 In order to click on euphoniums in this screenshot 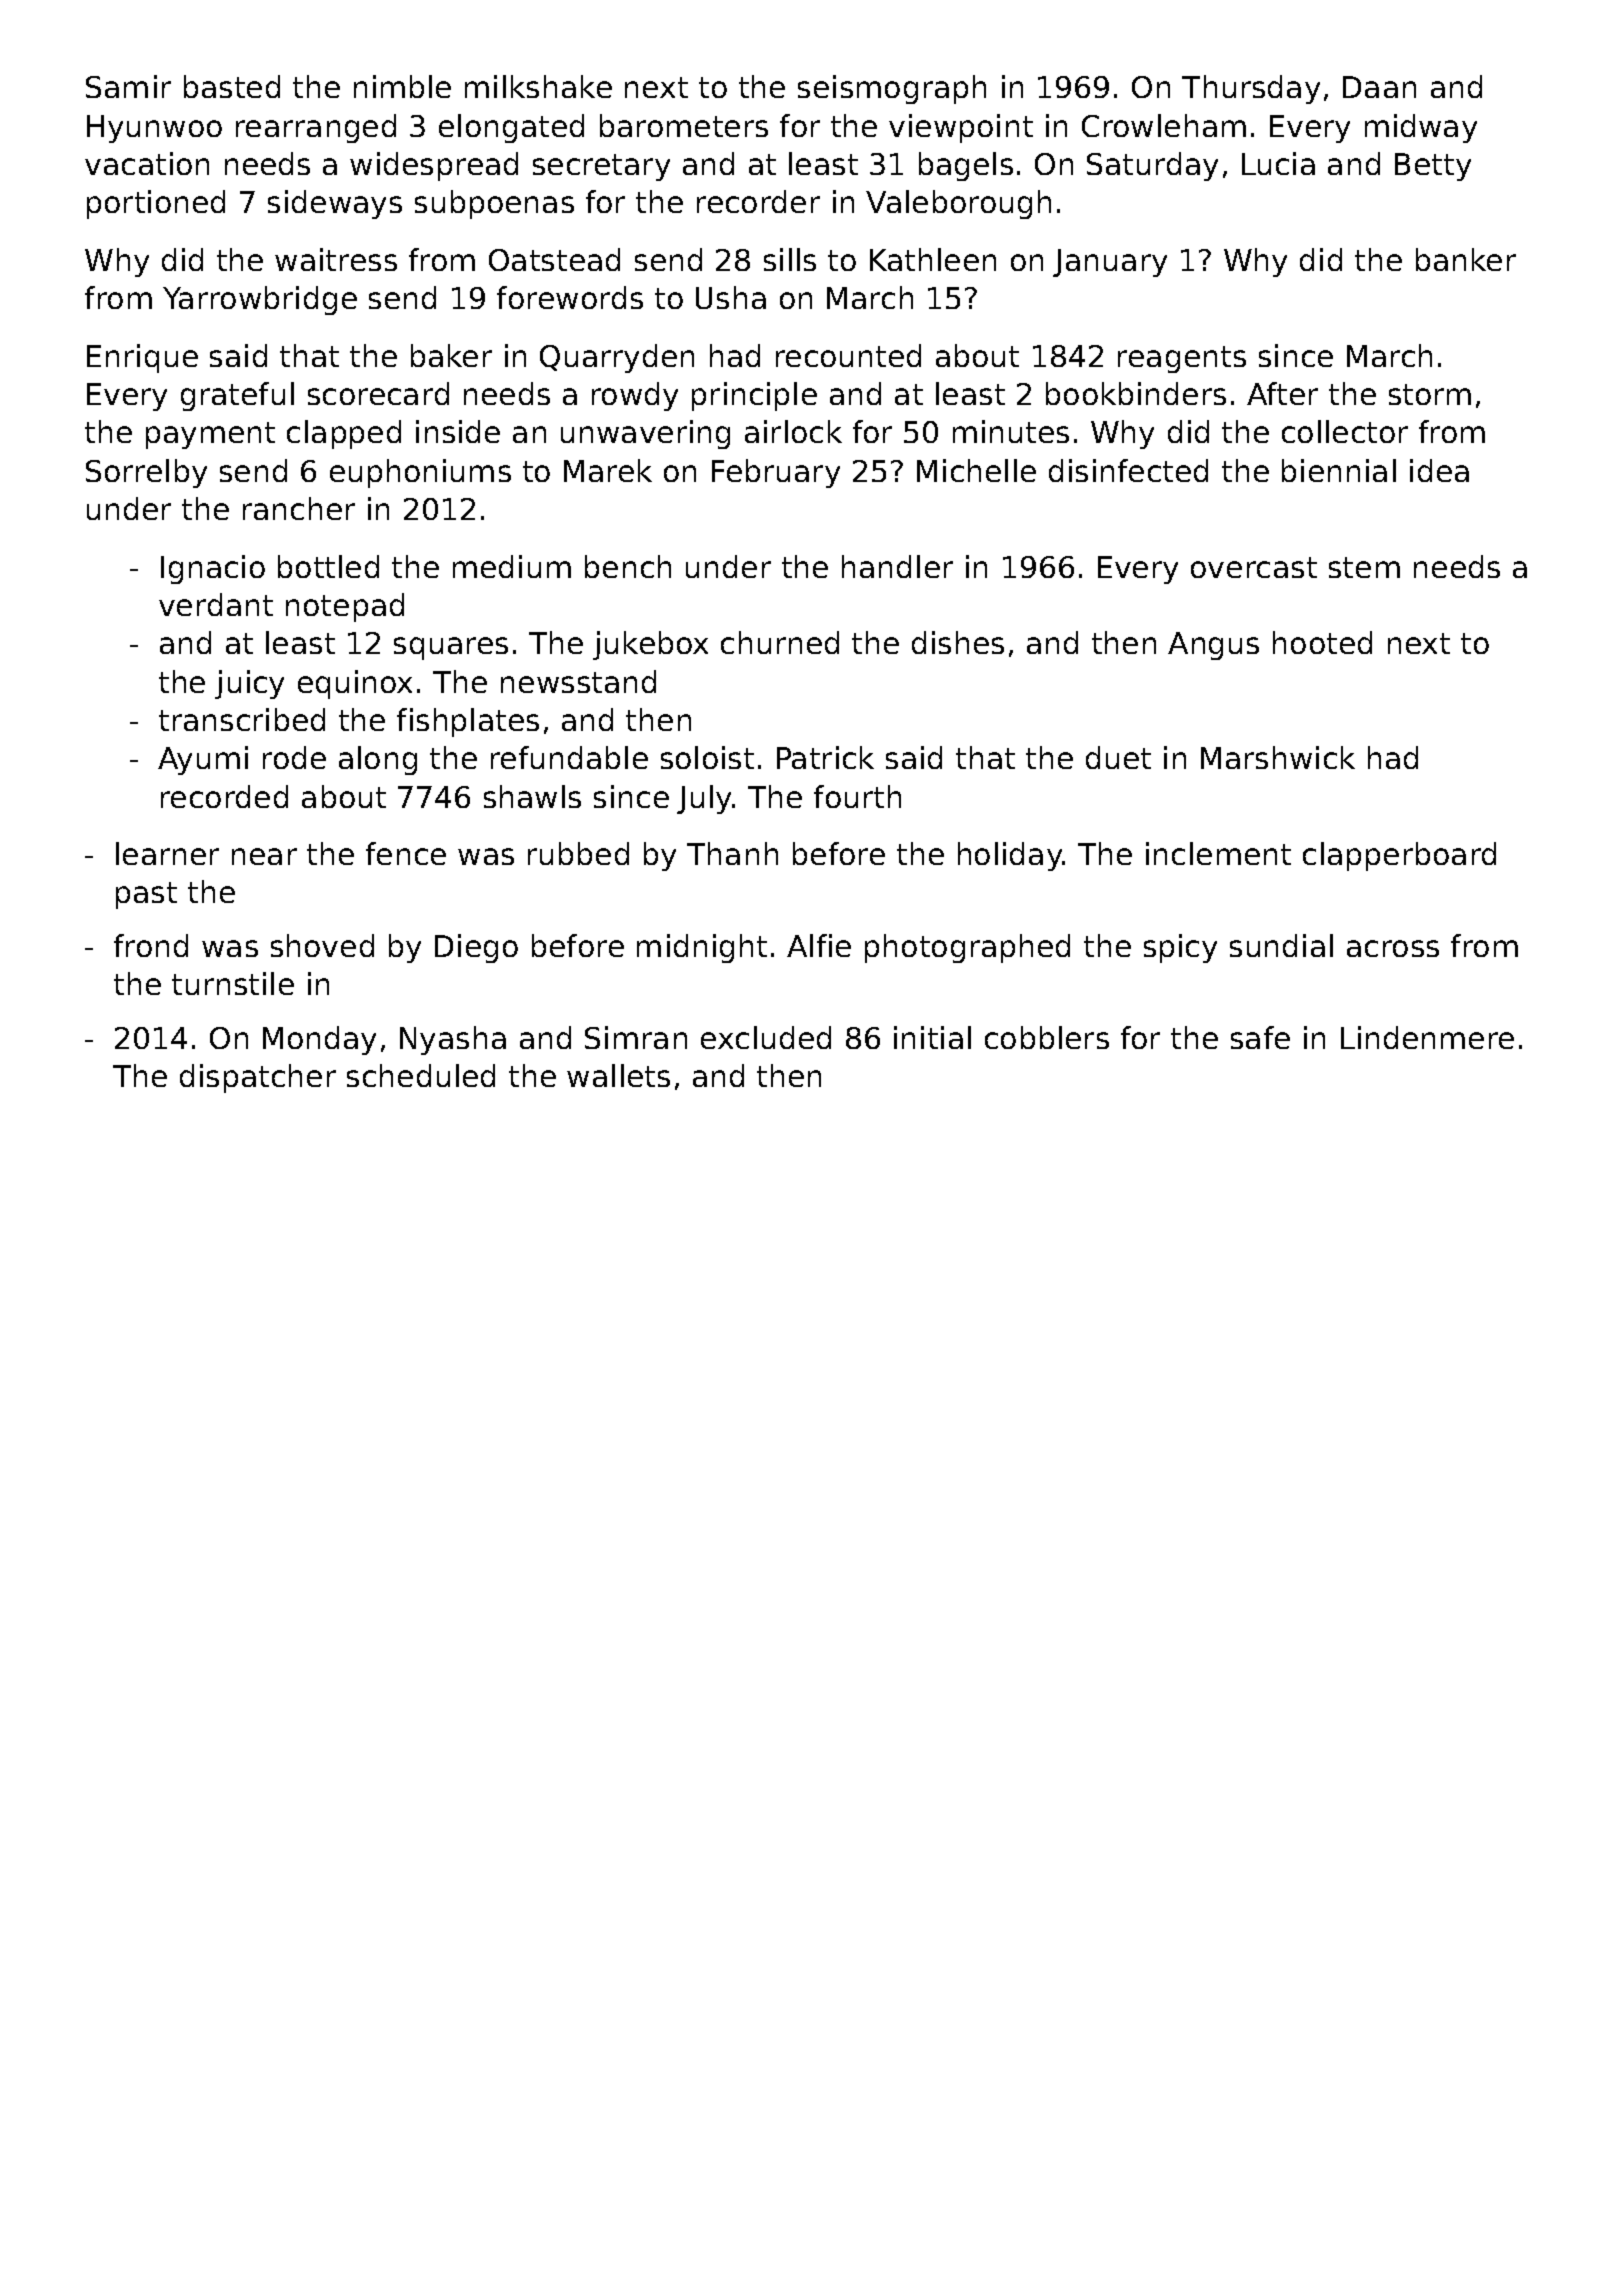, I will do `click(420, 473)`.
